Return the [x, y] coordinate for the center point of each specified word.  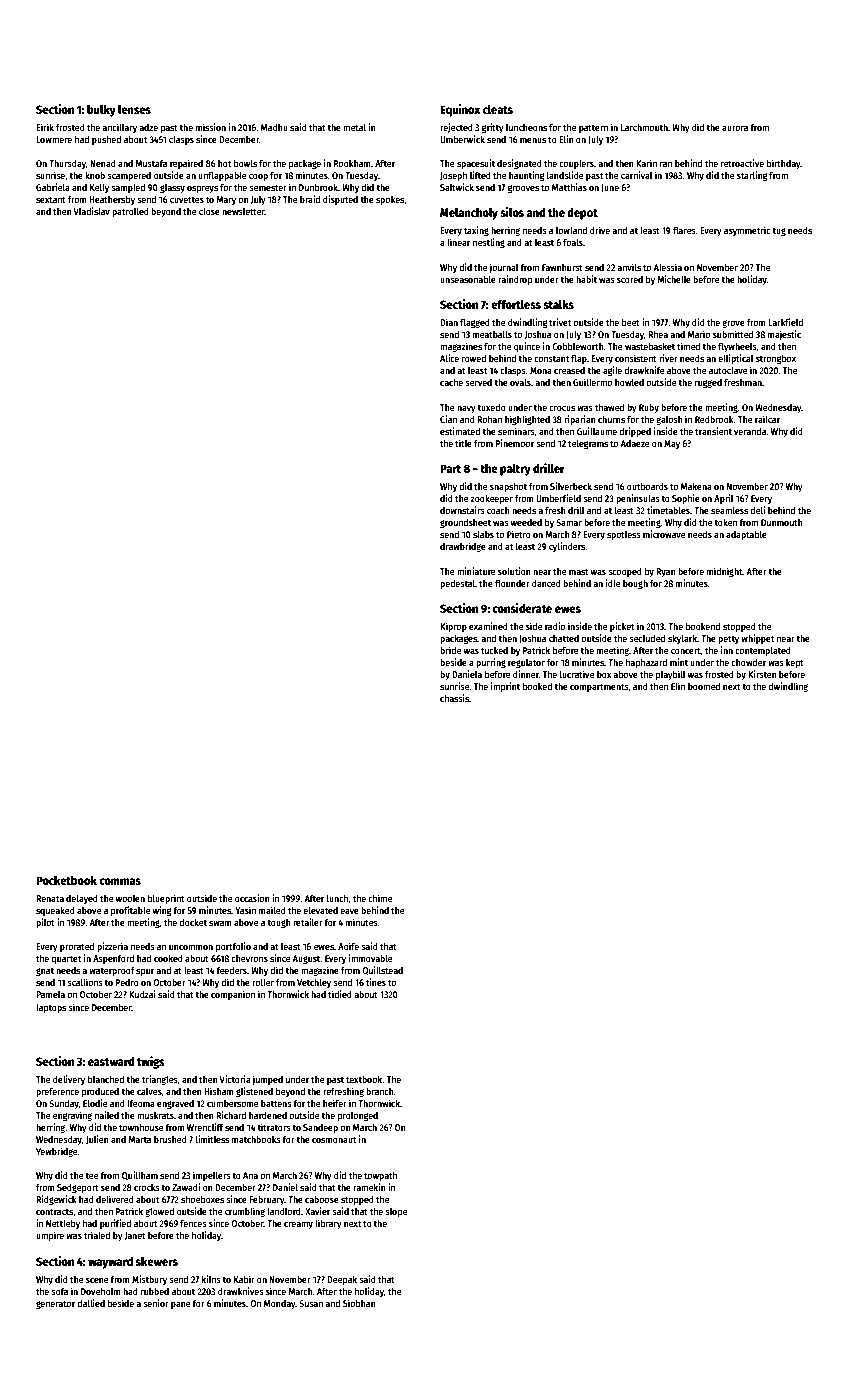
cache [451, 382]
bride [450, 650]
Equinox [460, 110]
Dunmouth [782, 522]
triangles [160, 1080]
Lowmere [54, 139]
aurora [735, 128]
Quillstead [382, 970]
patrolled [130, 212]
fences [193, 1223]
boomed [704, 686]
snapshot [508, 487]
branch [380, 1091]
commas [120, 881]
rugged [708, 383]
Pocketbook [66, 880]
